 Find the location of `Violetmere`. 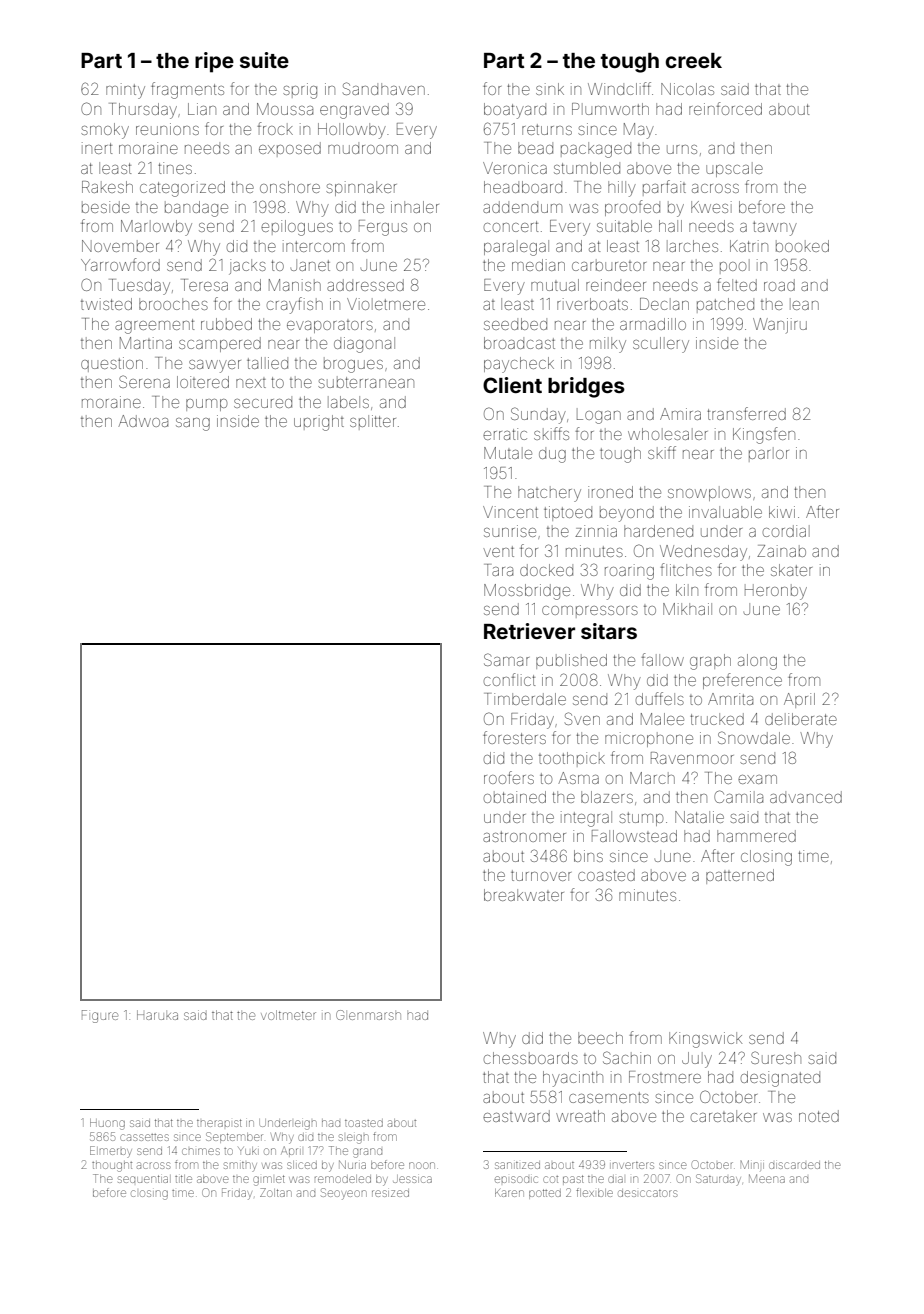

Violetmere is located at coordinates (386, 304).
